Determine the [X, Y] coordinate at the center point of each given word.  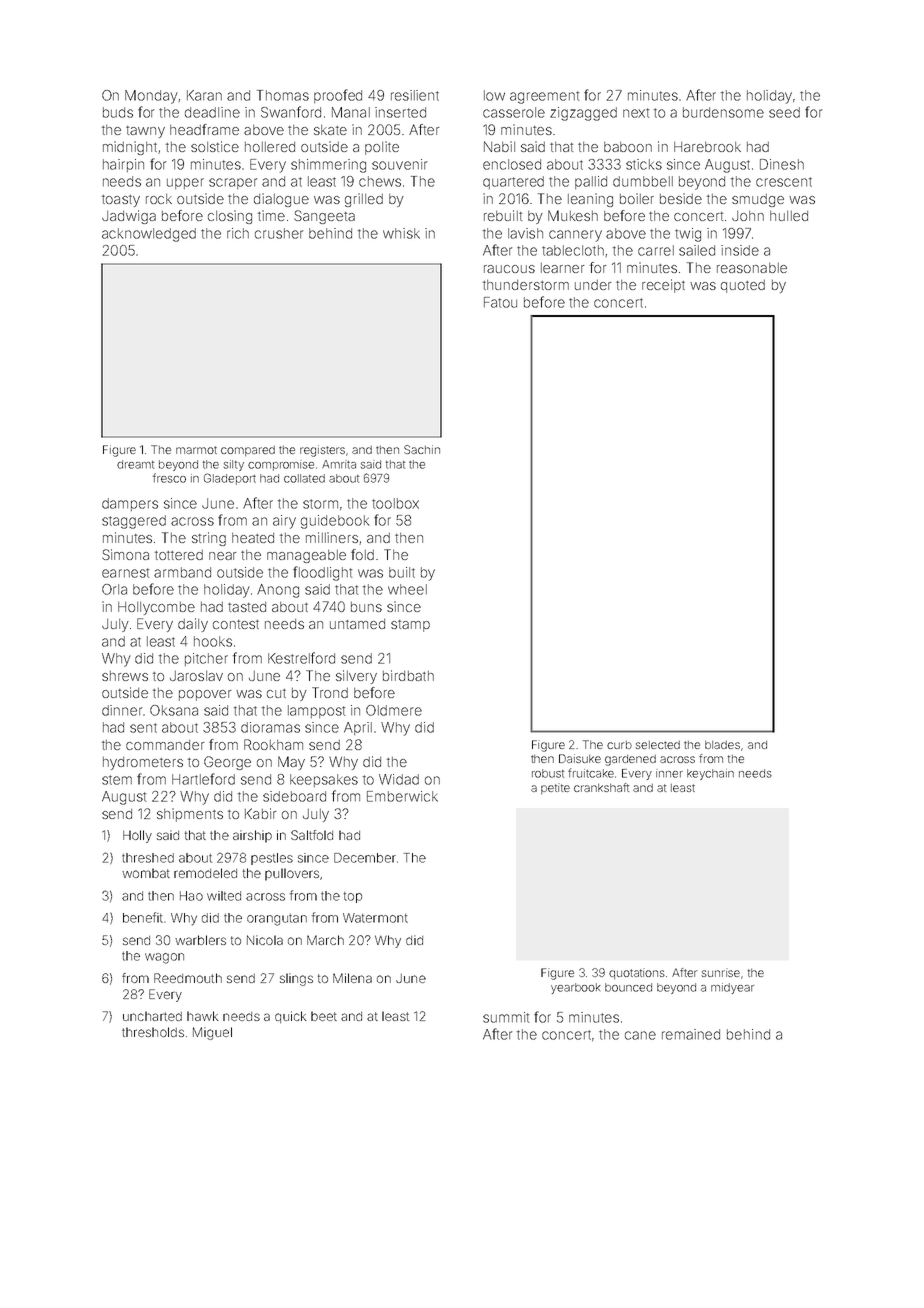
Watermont [375, 918]
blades [722, 745]
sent [143, 728]
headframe [204, 129]
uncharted [152, 1016]
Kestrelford [301, 658]
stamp [410, 626]
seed [784, 112]
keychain [710, 774]
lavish [525, 233]
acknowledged [149, 235]
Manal [351, 112]
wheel [407, 589]
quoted [743, 286]
